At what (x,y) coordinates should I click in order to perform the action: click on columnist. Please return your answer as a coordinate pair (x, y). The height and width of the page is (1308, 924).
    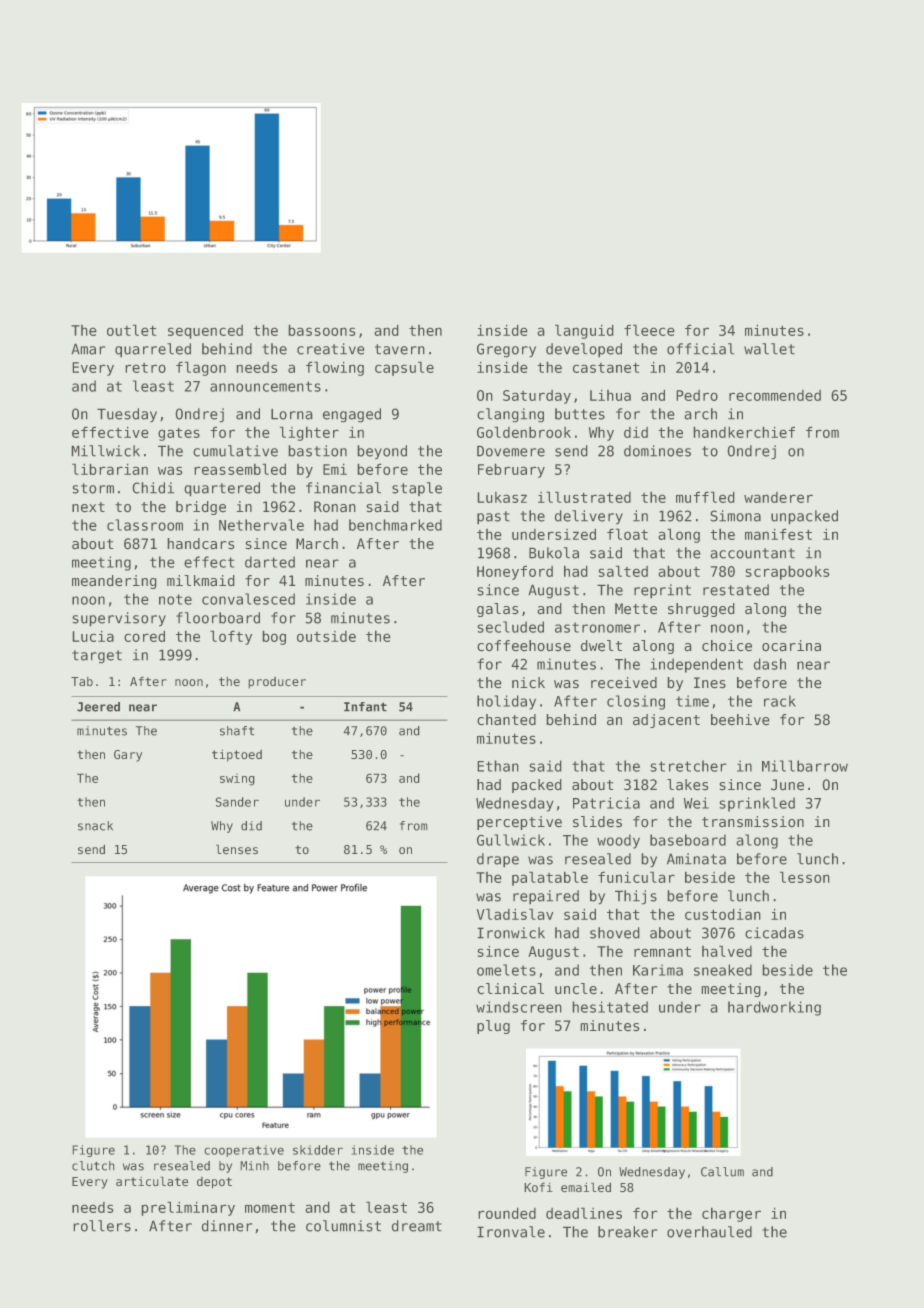
    Looking at the image, I should click on (343, 1226).
